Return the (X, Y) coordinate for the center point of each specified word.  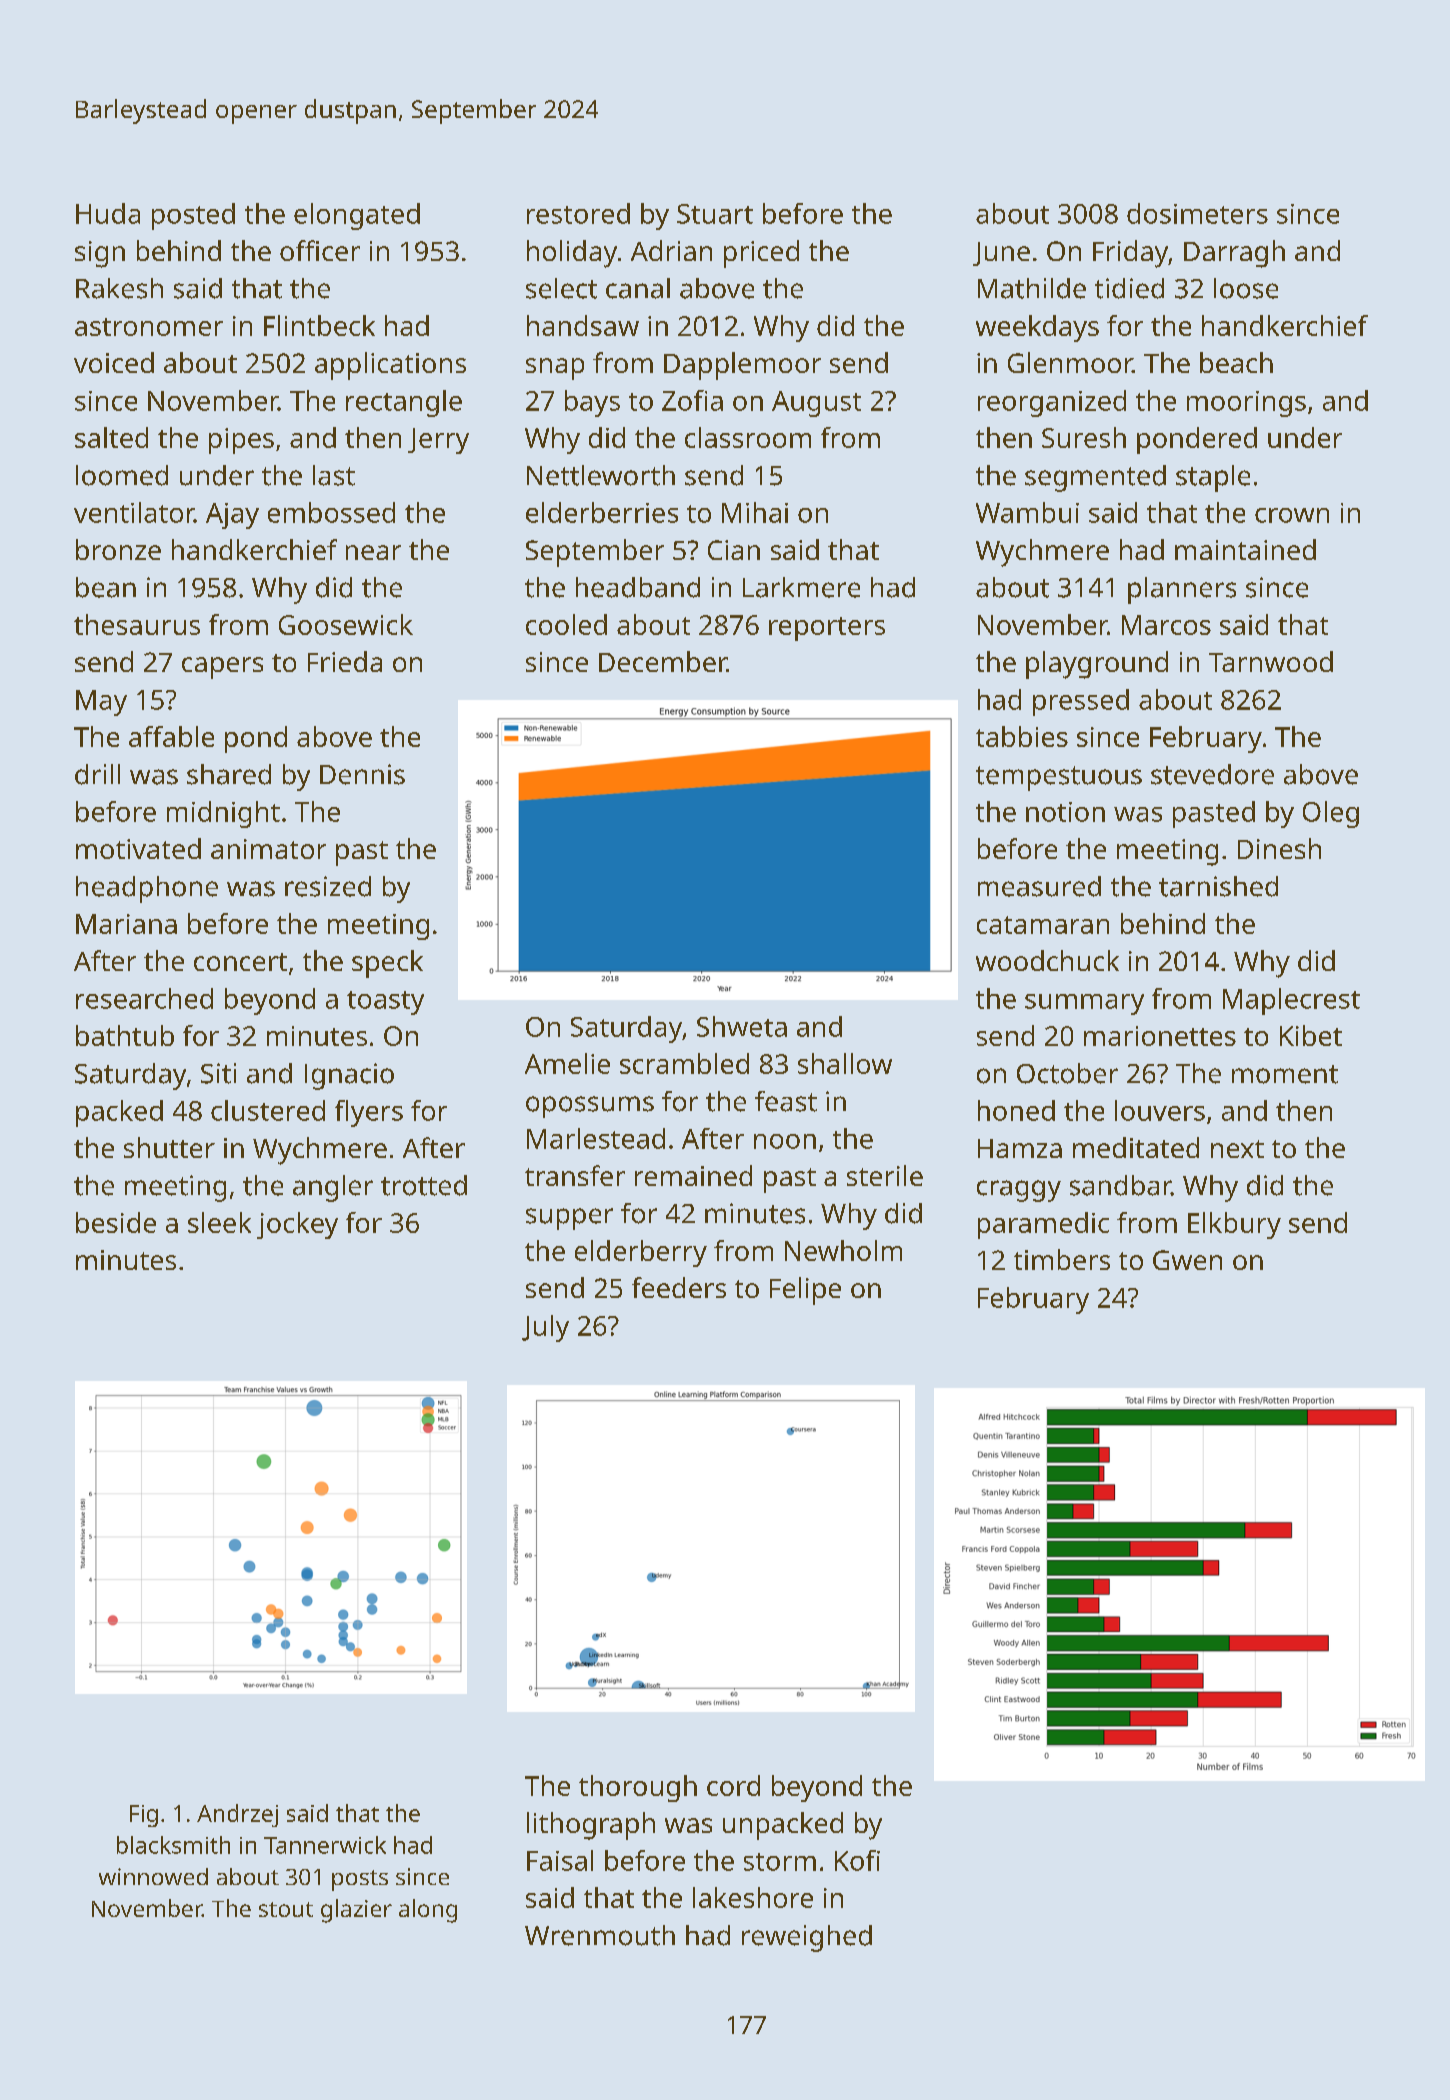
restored (578, 213)
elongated (357, 216)
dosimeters (1197, 213)
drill (97, 774)
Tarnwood (1271, 661)
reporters (827, 629)
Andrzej (237, 1815)
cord (733, 1785)
